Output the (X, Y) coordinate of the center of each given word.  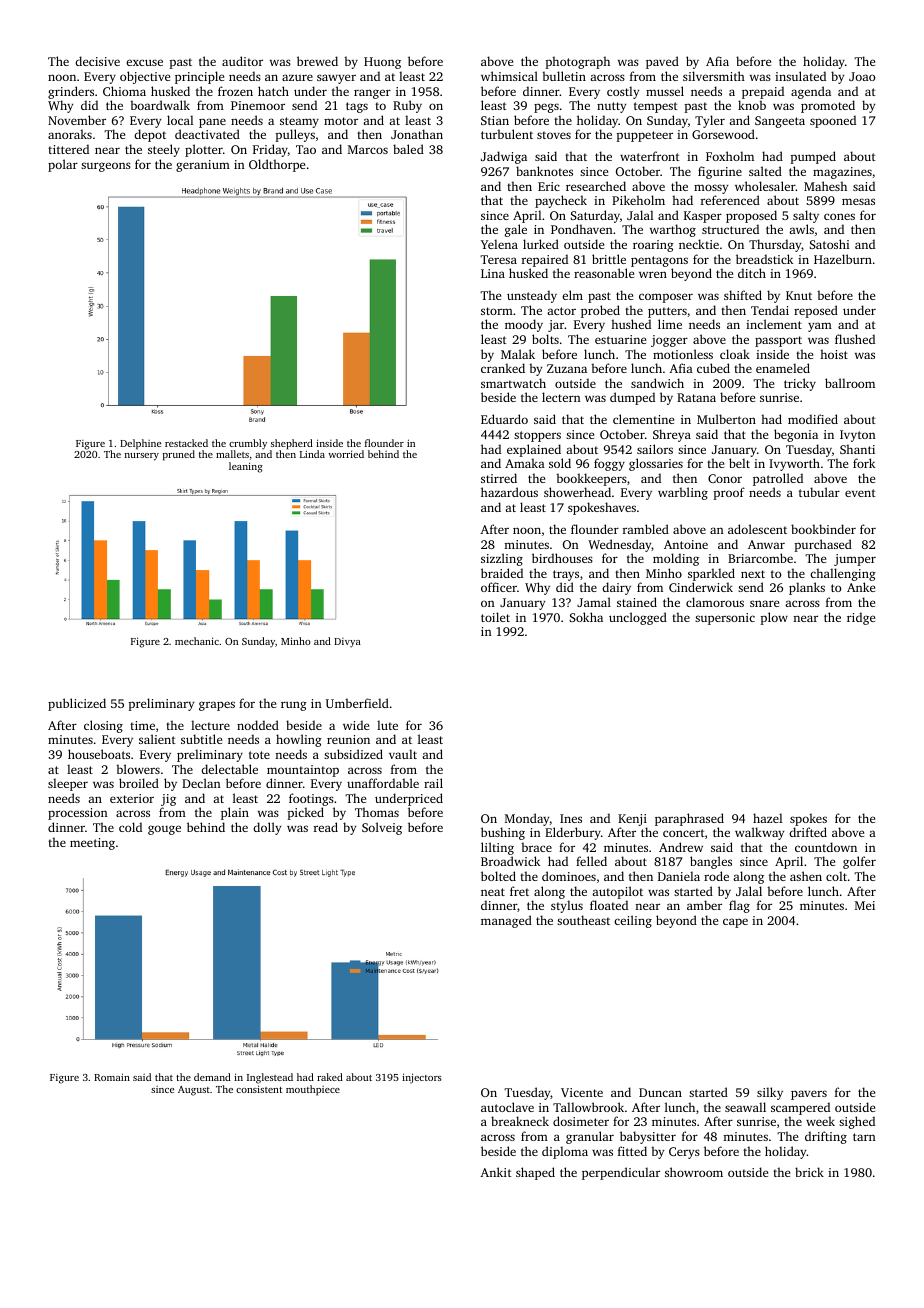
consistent (259, 1089)
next (753, 574)
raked (330, 1077)
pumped (813, 157)
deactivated (207, 134)
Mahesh (825, 186)
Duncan (660, 1092)
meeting (92, 844)
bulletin (564, 76)
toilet (495, 617)
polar (63, 165)
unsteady (532, 296)
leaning (246, 467)
